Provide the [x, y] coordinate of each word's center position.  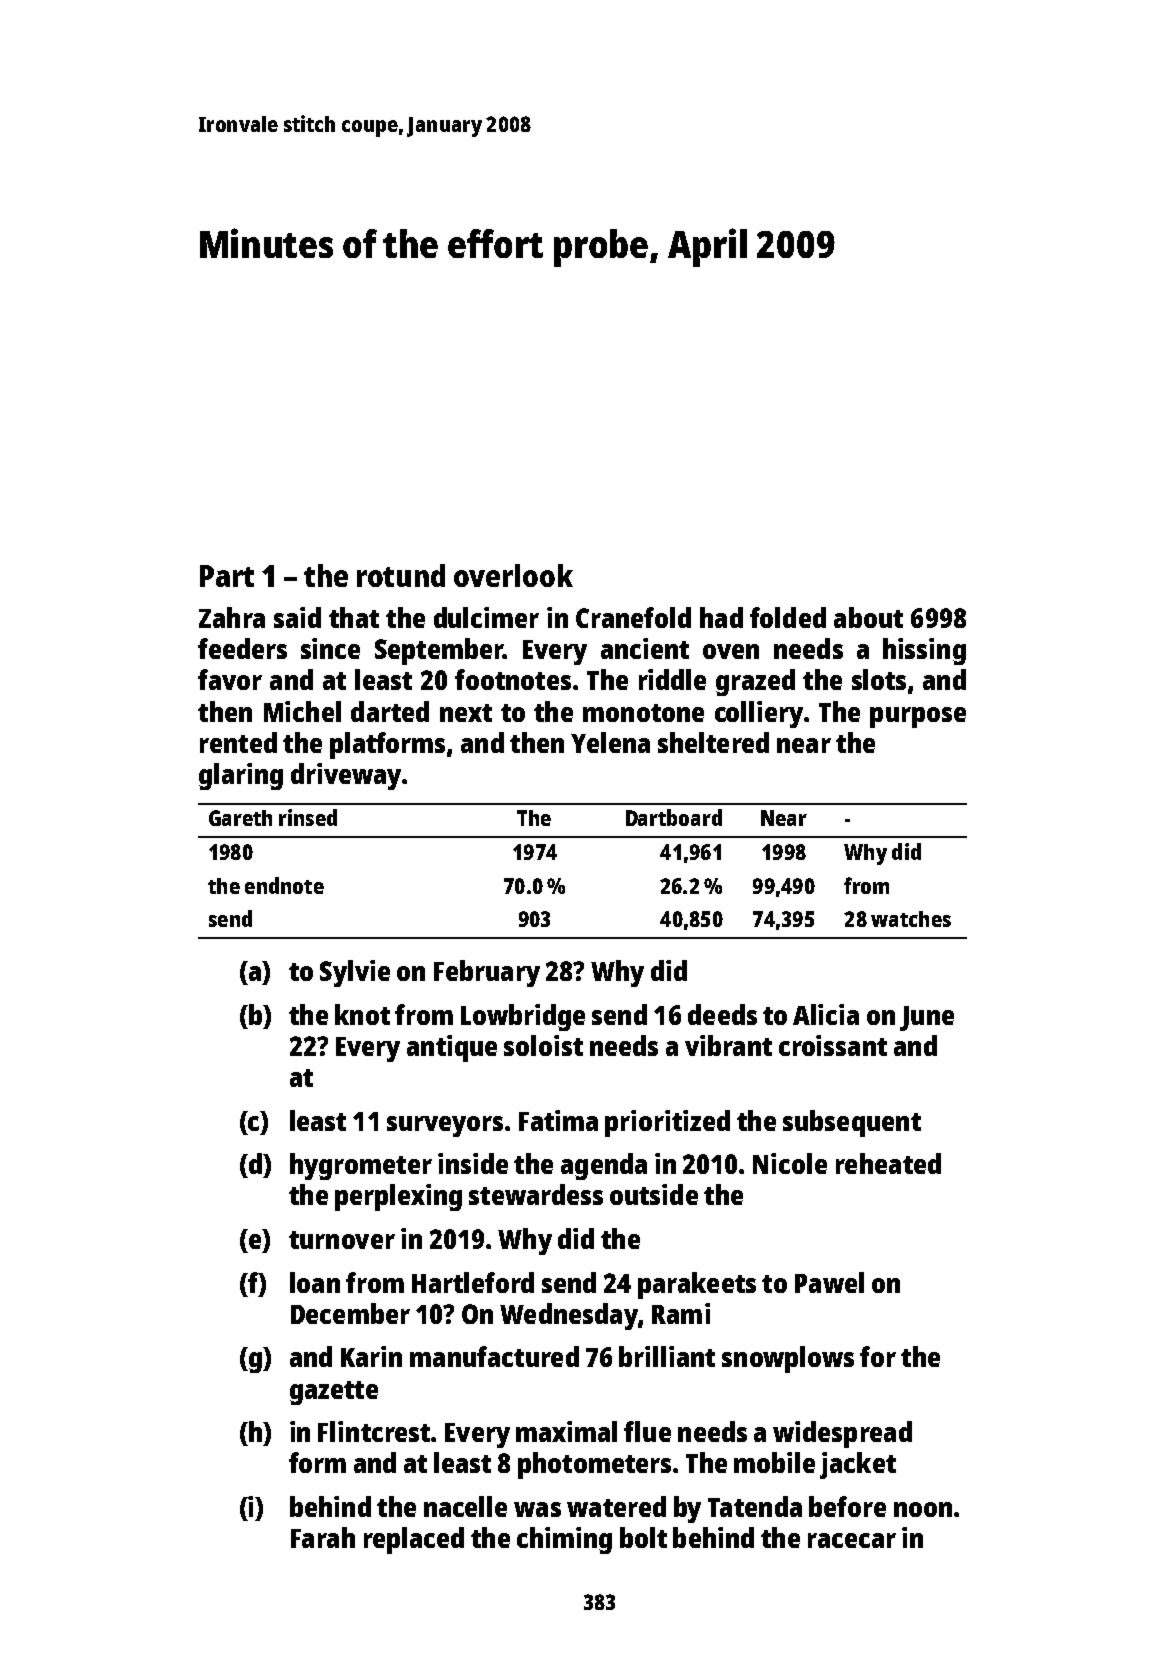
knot [362, 1014]
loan [315, 1282]
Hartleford [473, 1282]
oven [731, 651]
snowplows [788, 1359]
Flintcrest [374, 1431]
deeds [722, 1014]
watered [616, 1506]
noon [923, 1509]
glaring [241, 776]
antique [452, 1048]
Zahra [232, 617]
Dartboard [674, 817]
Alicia [826, 1014]
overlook [513, 575]
